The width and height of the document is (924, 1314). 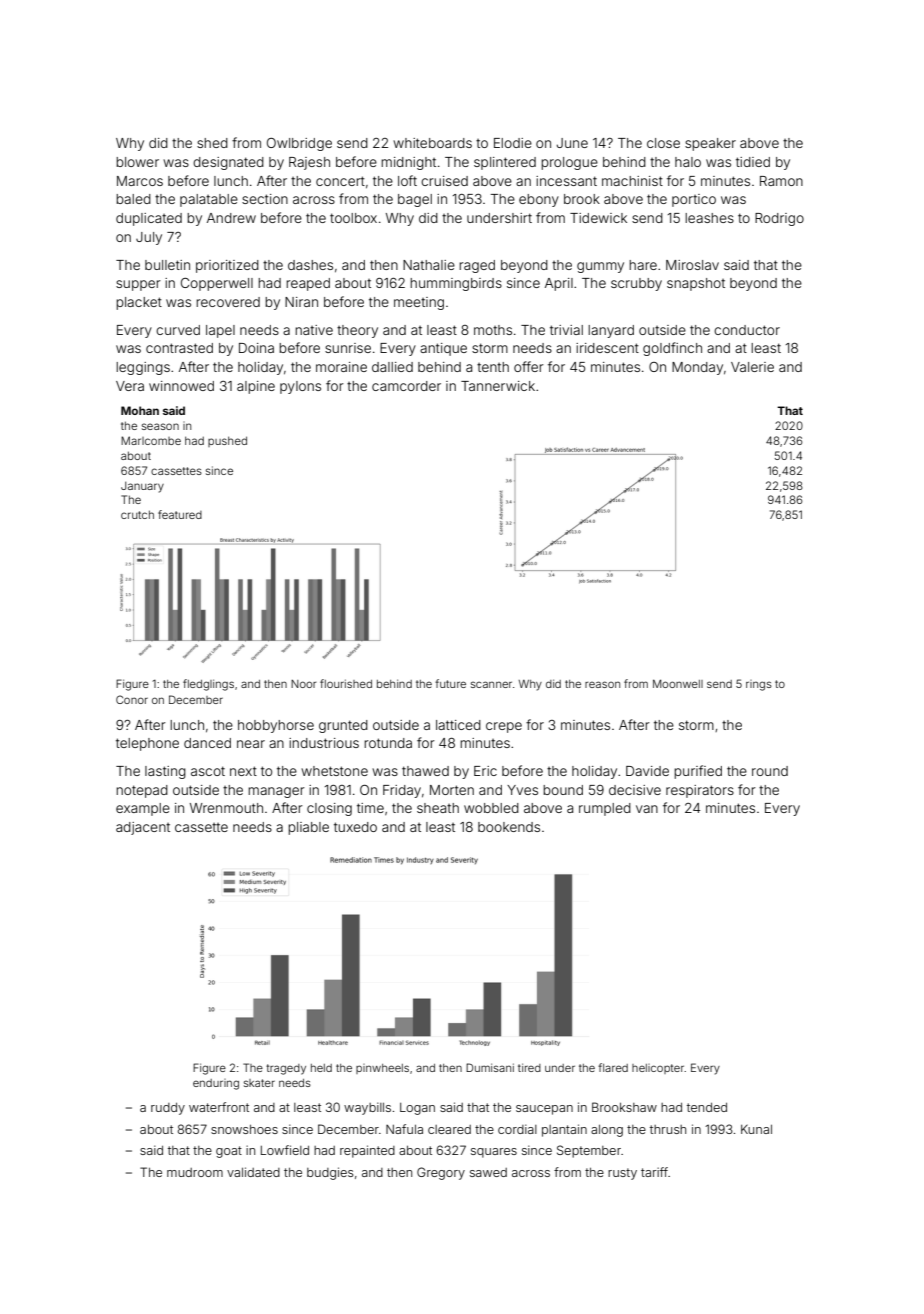 What do you see at coordinates (759, 685) in the document?
I see `rings` at bounding box center [759, 685].
